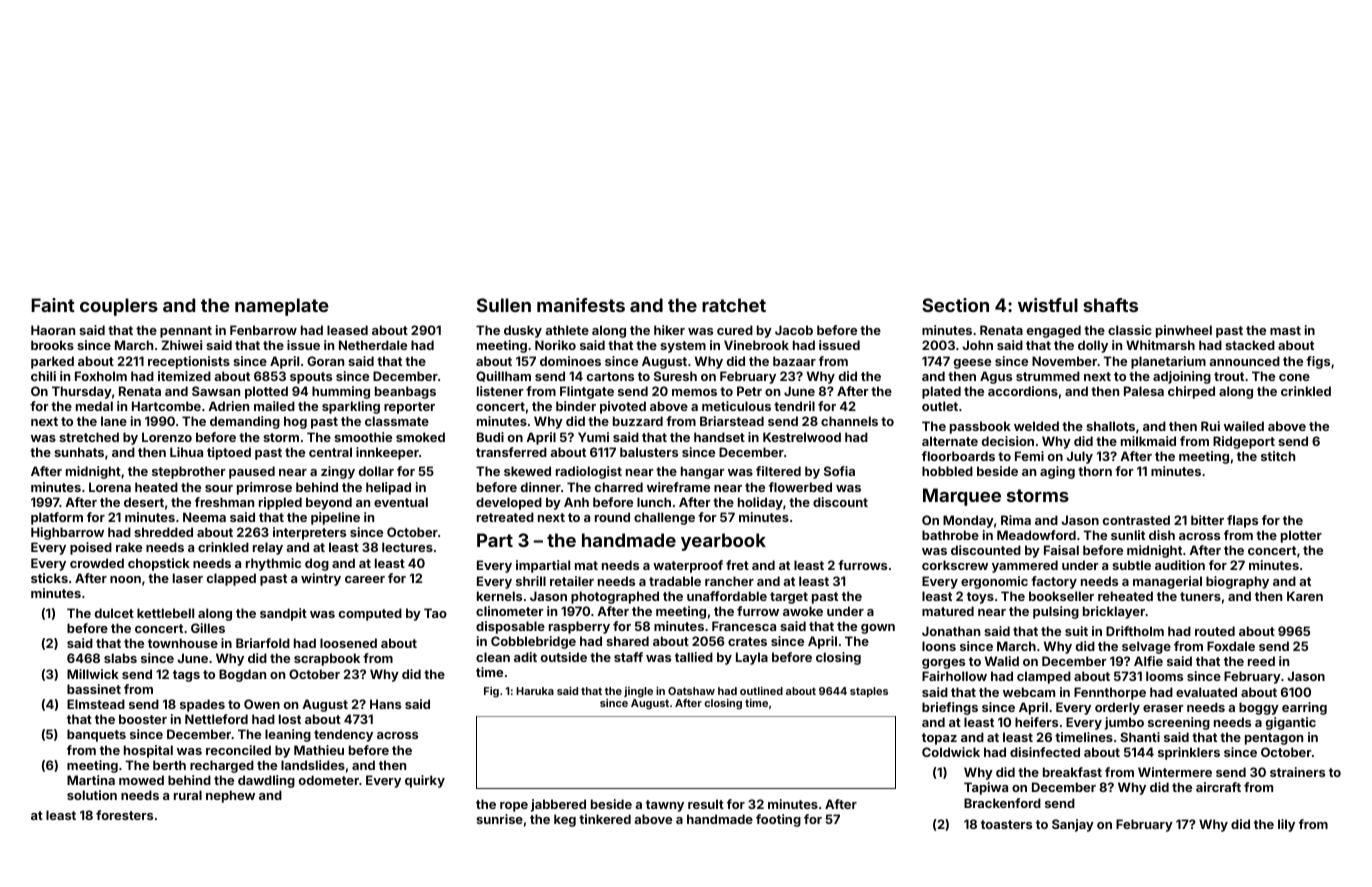 This page has height=887, width=1372. I want to click on hiker, so click(669, 330).
